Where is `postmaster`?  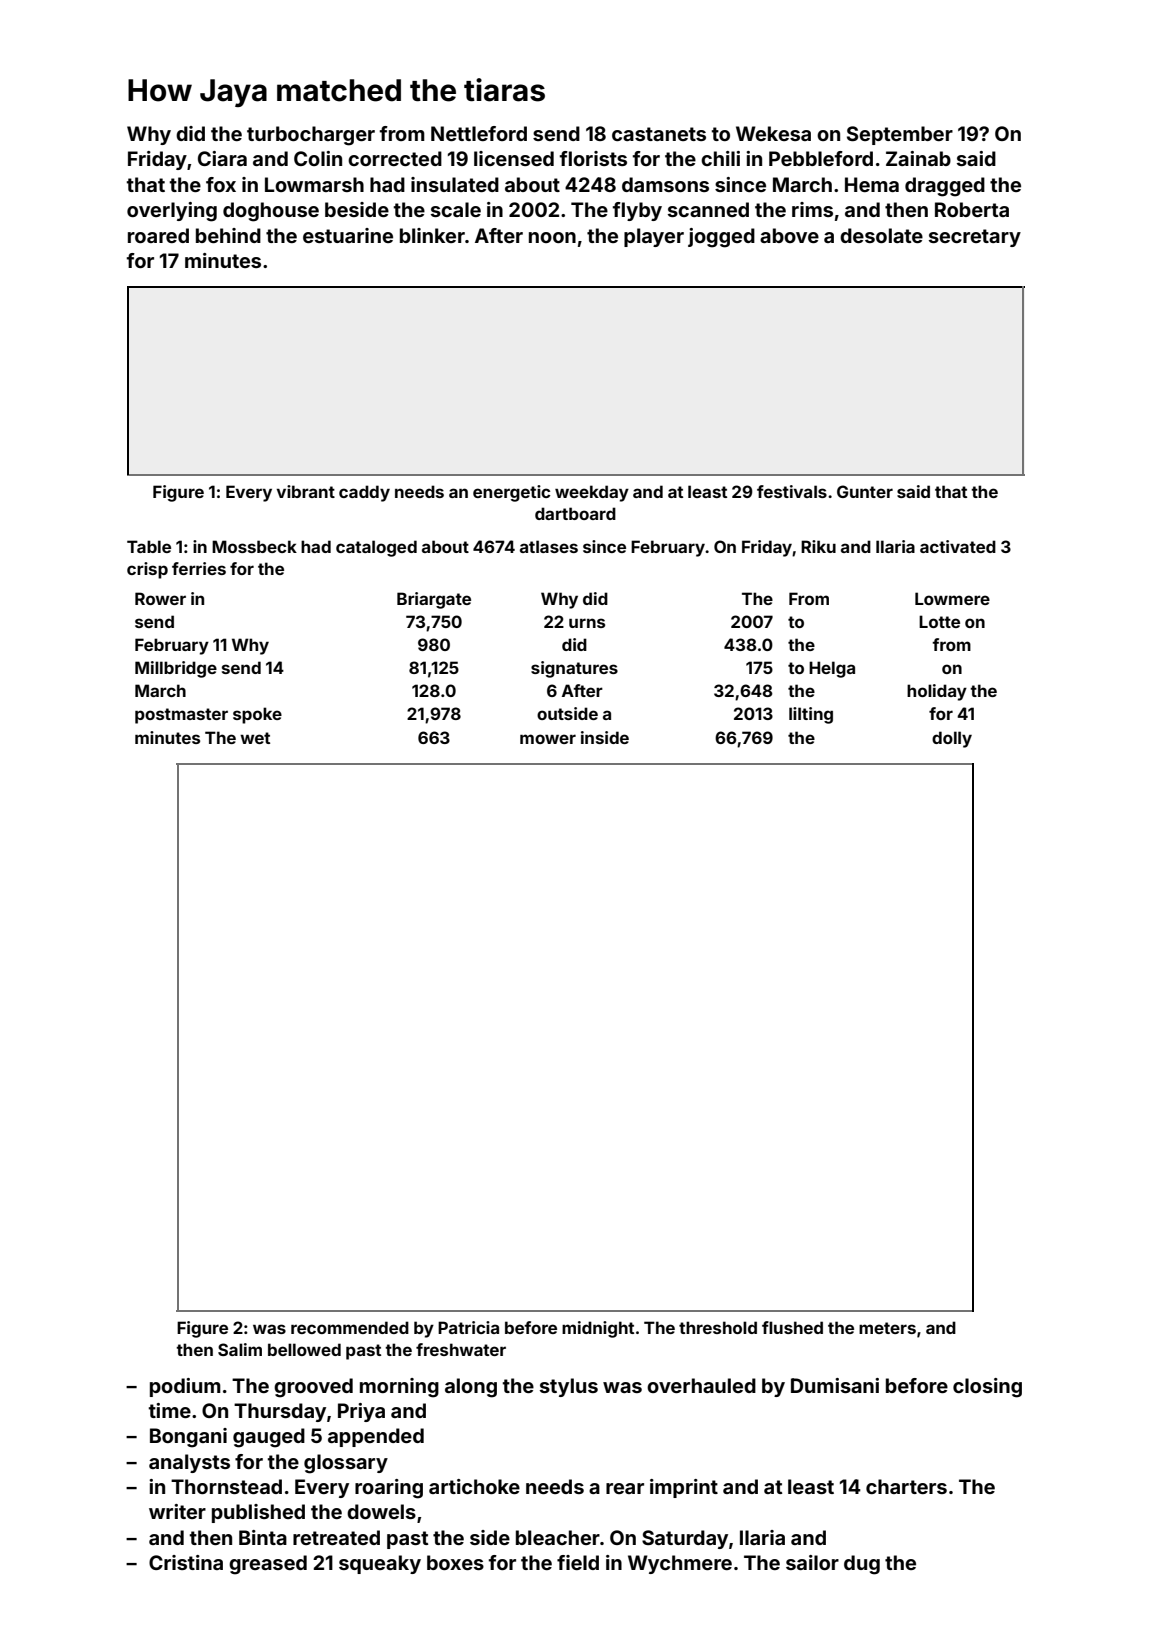
postmaster is located at coordinates (181, 716).
